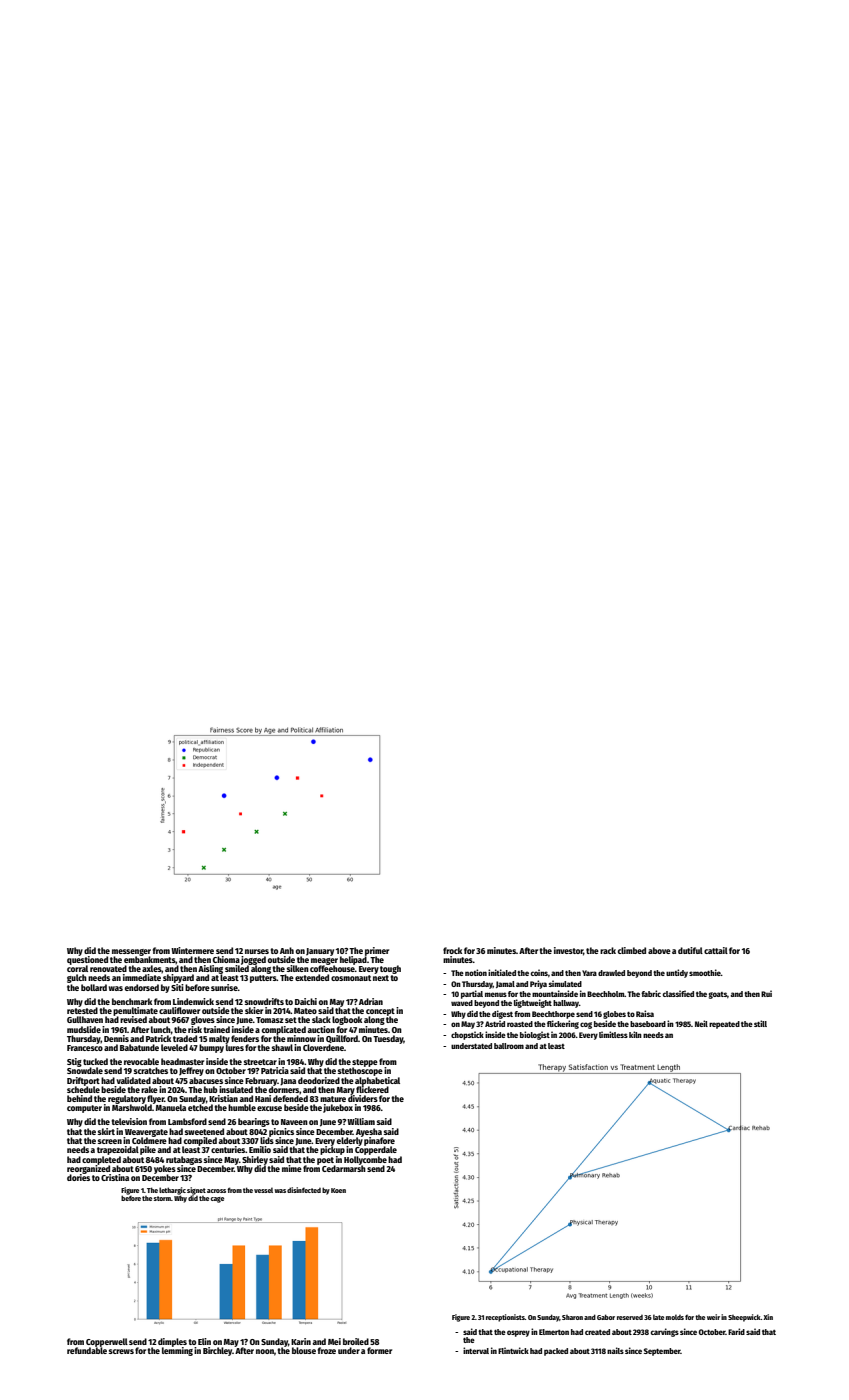 Image resolution: width=849 pixels, height=1400 pixels. What do you see at coordinates (131, 952) in the screenshot?
I see `messenger` at bounding box center [131, 952].
